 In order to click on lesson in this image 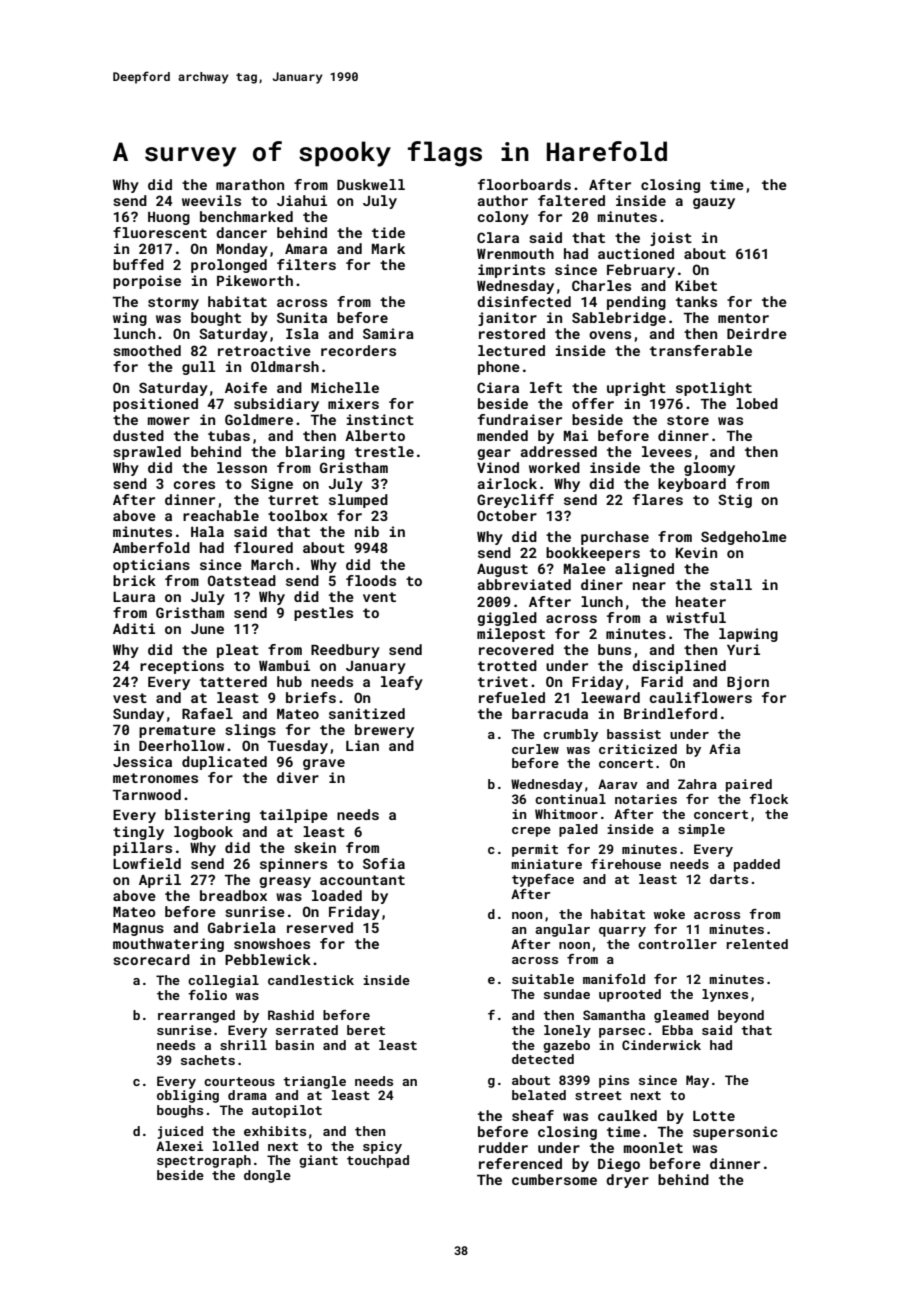, I will do `click(242, 467)`.
